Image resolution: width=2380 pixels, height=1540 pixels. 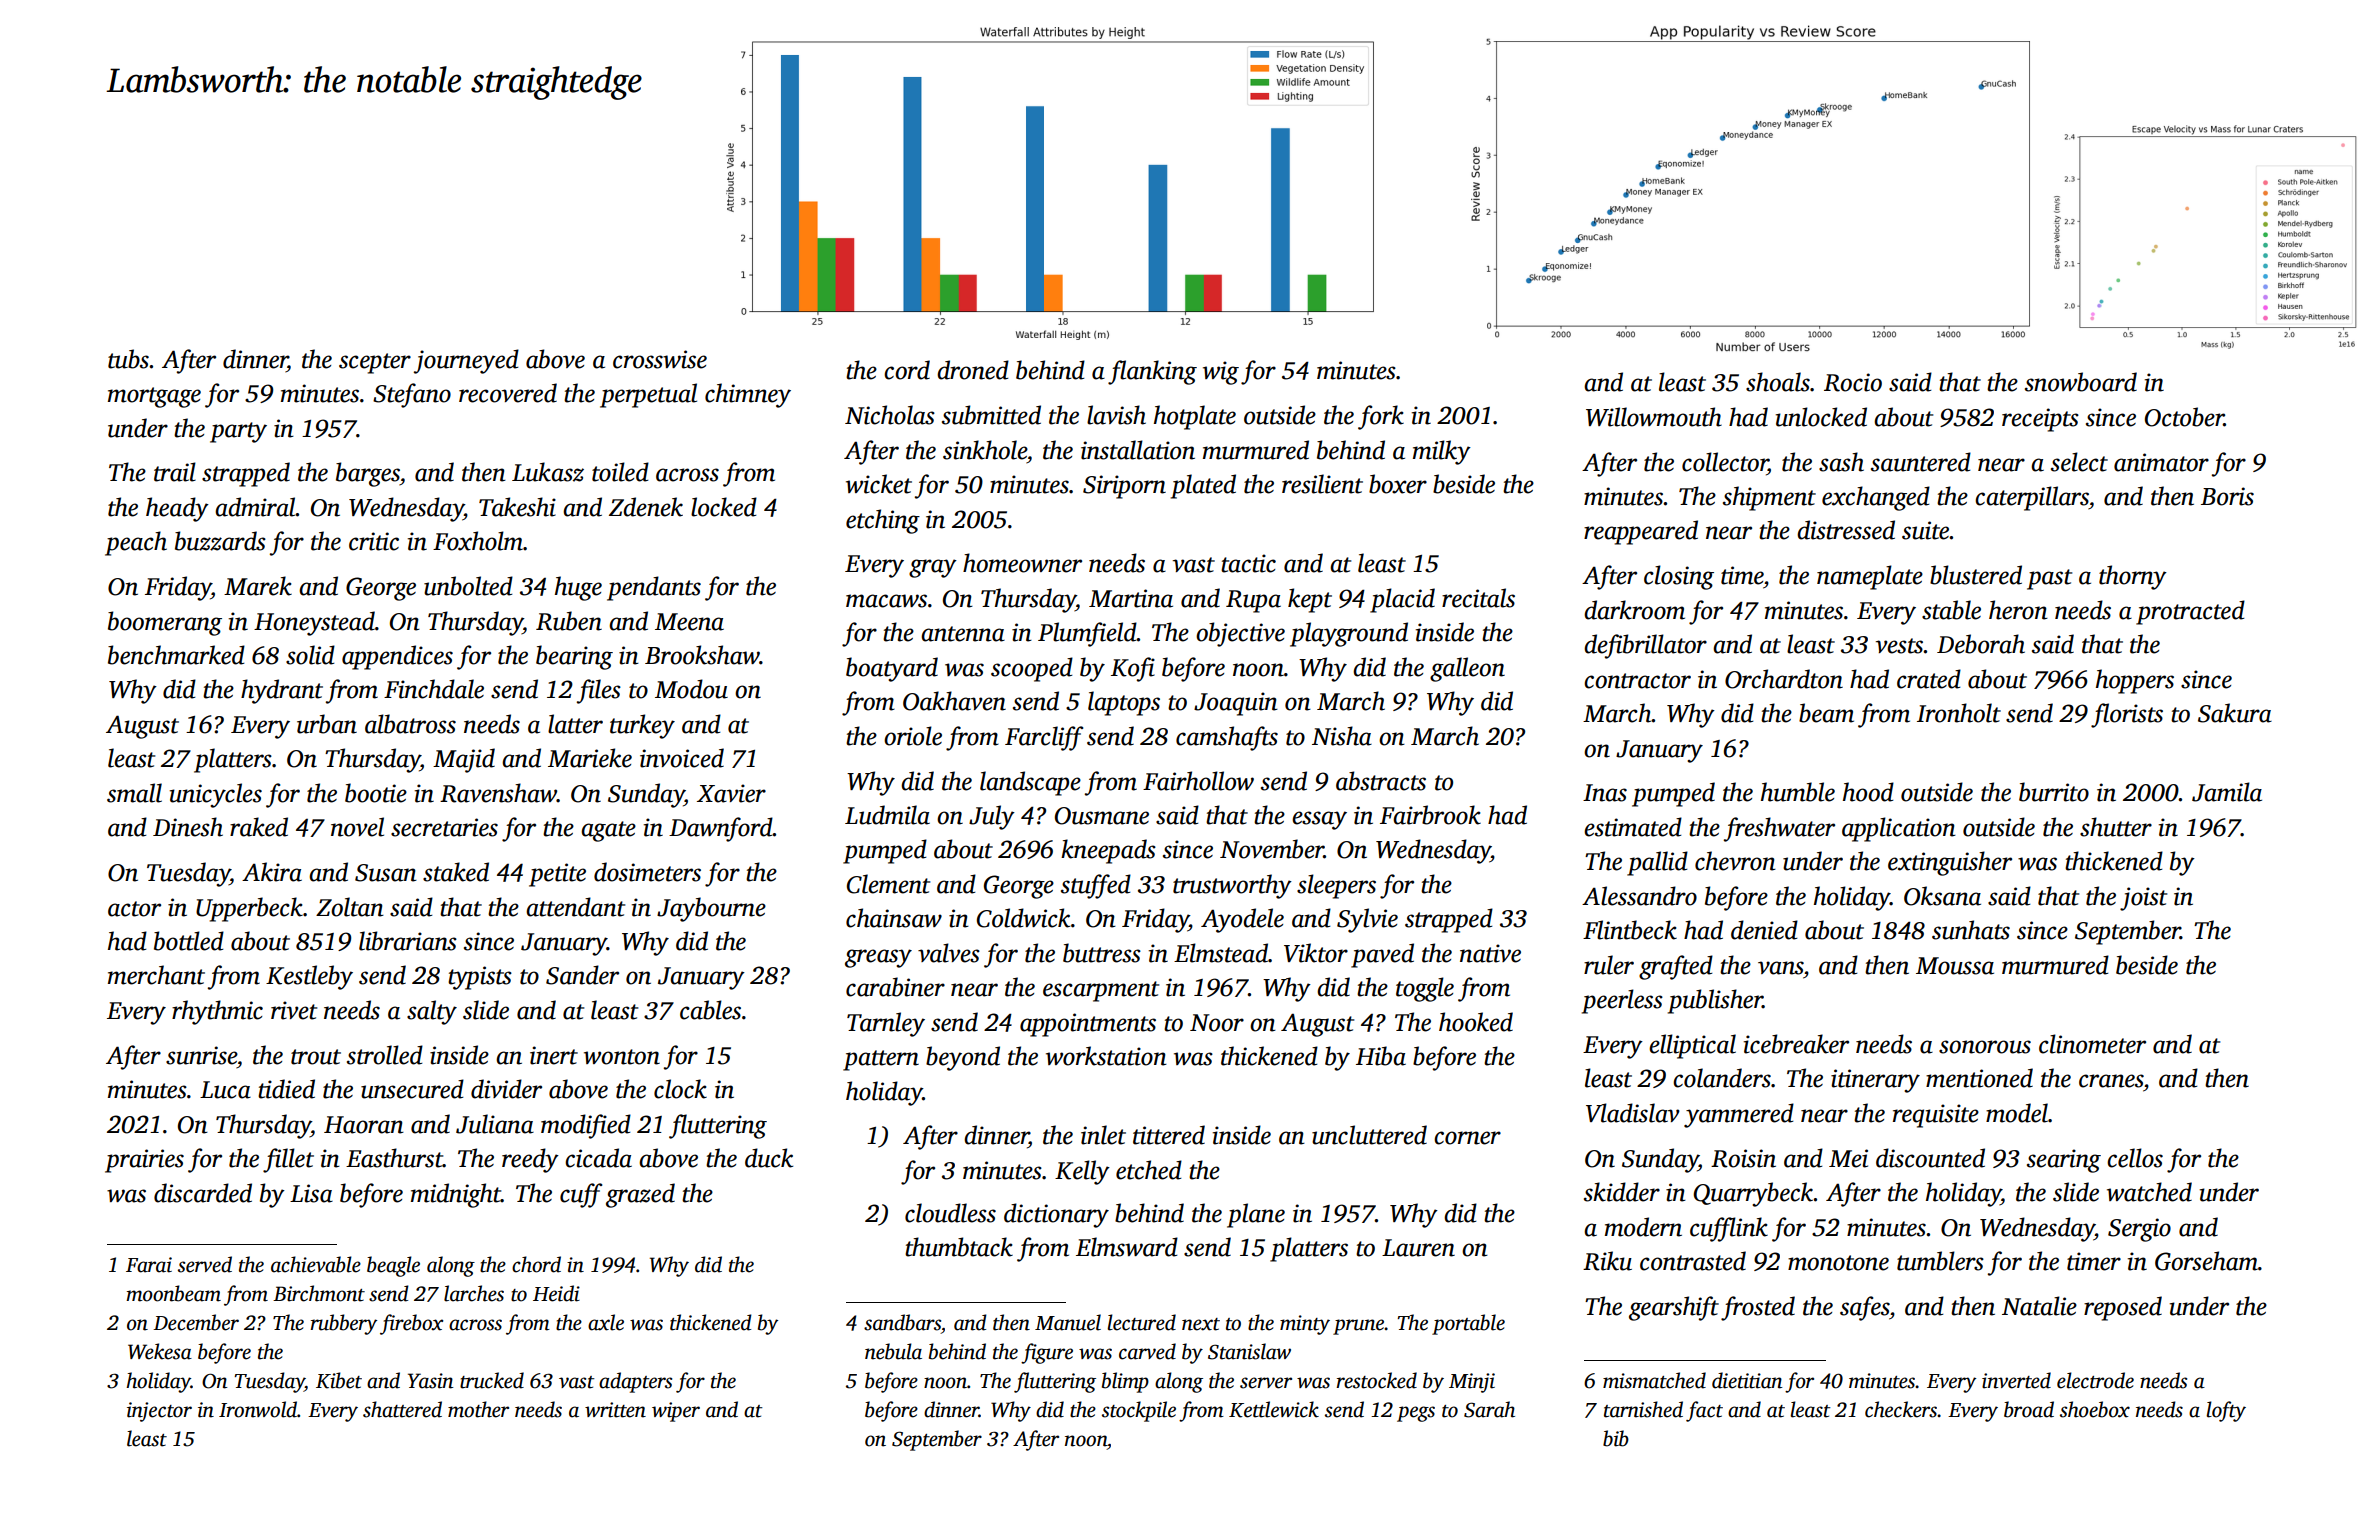 What do you see at coordinates (1124, 487) in the image?
I see `Siriporn` at bounding box center [1124, 487].
